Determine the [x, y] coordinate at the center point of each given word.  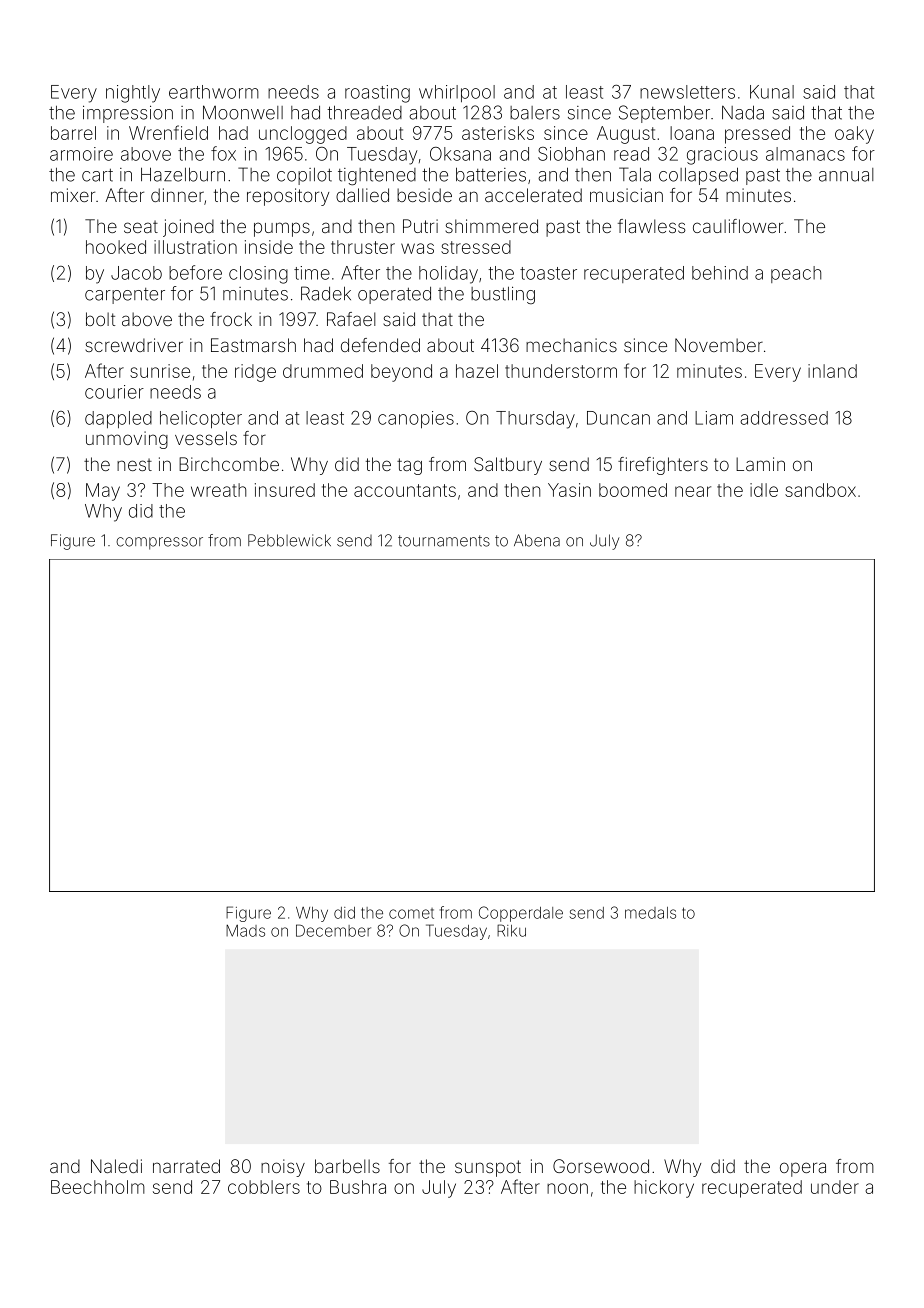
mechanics [571, 345]
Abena [537, 540]
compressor [159, 543]
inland [832, 371]
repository [288, 197]
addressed [784, 418]
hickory [664, 1189]
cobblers [264, 1187]
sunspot [488, 1168]
